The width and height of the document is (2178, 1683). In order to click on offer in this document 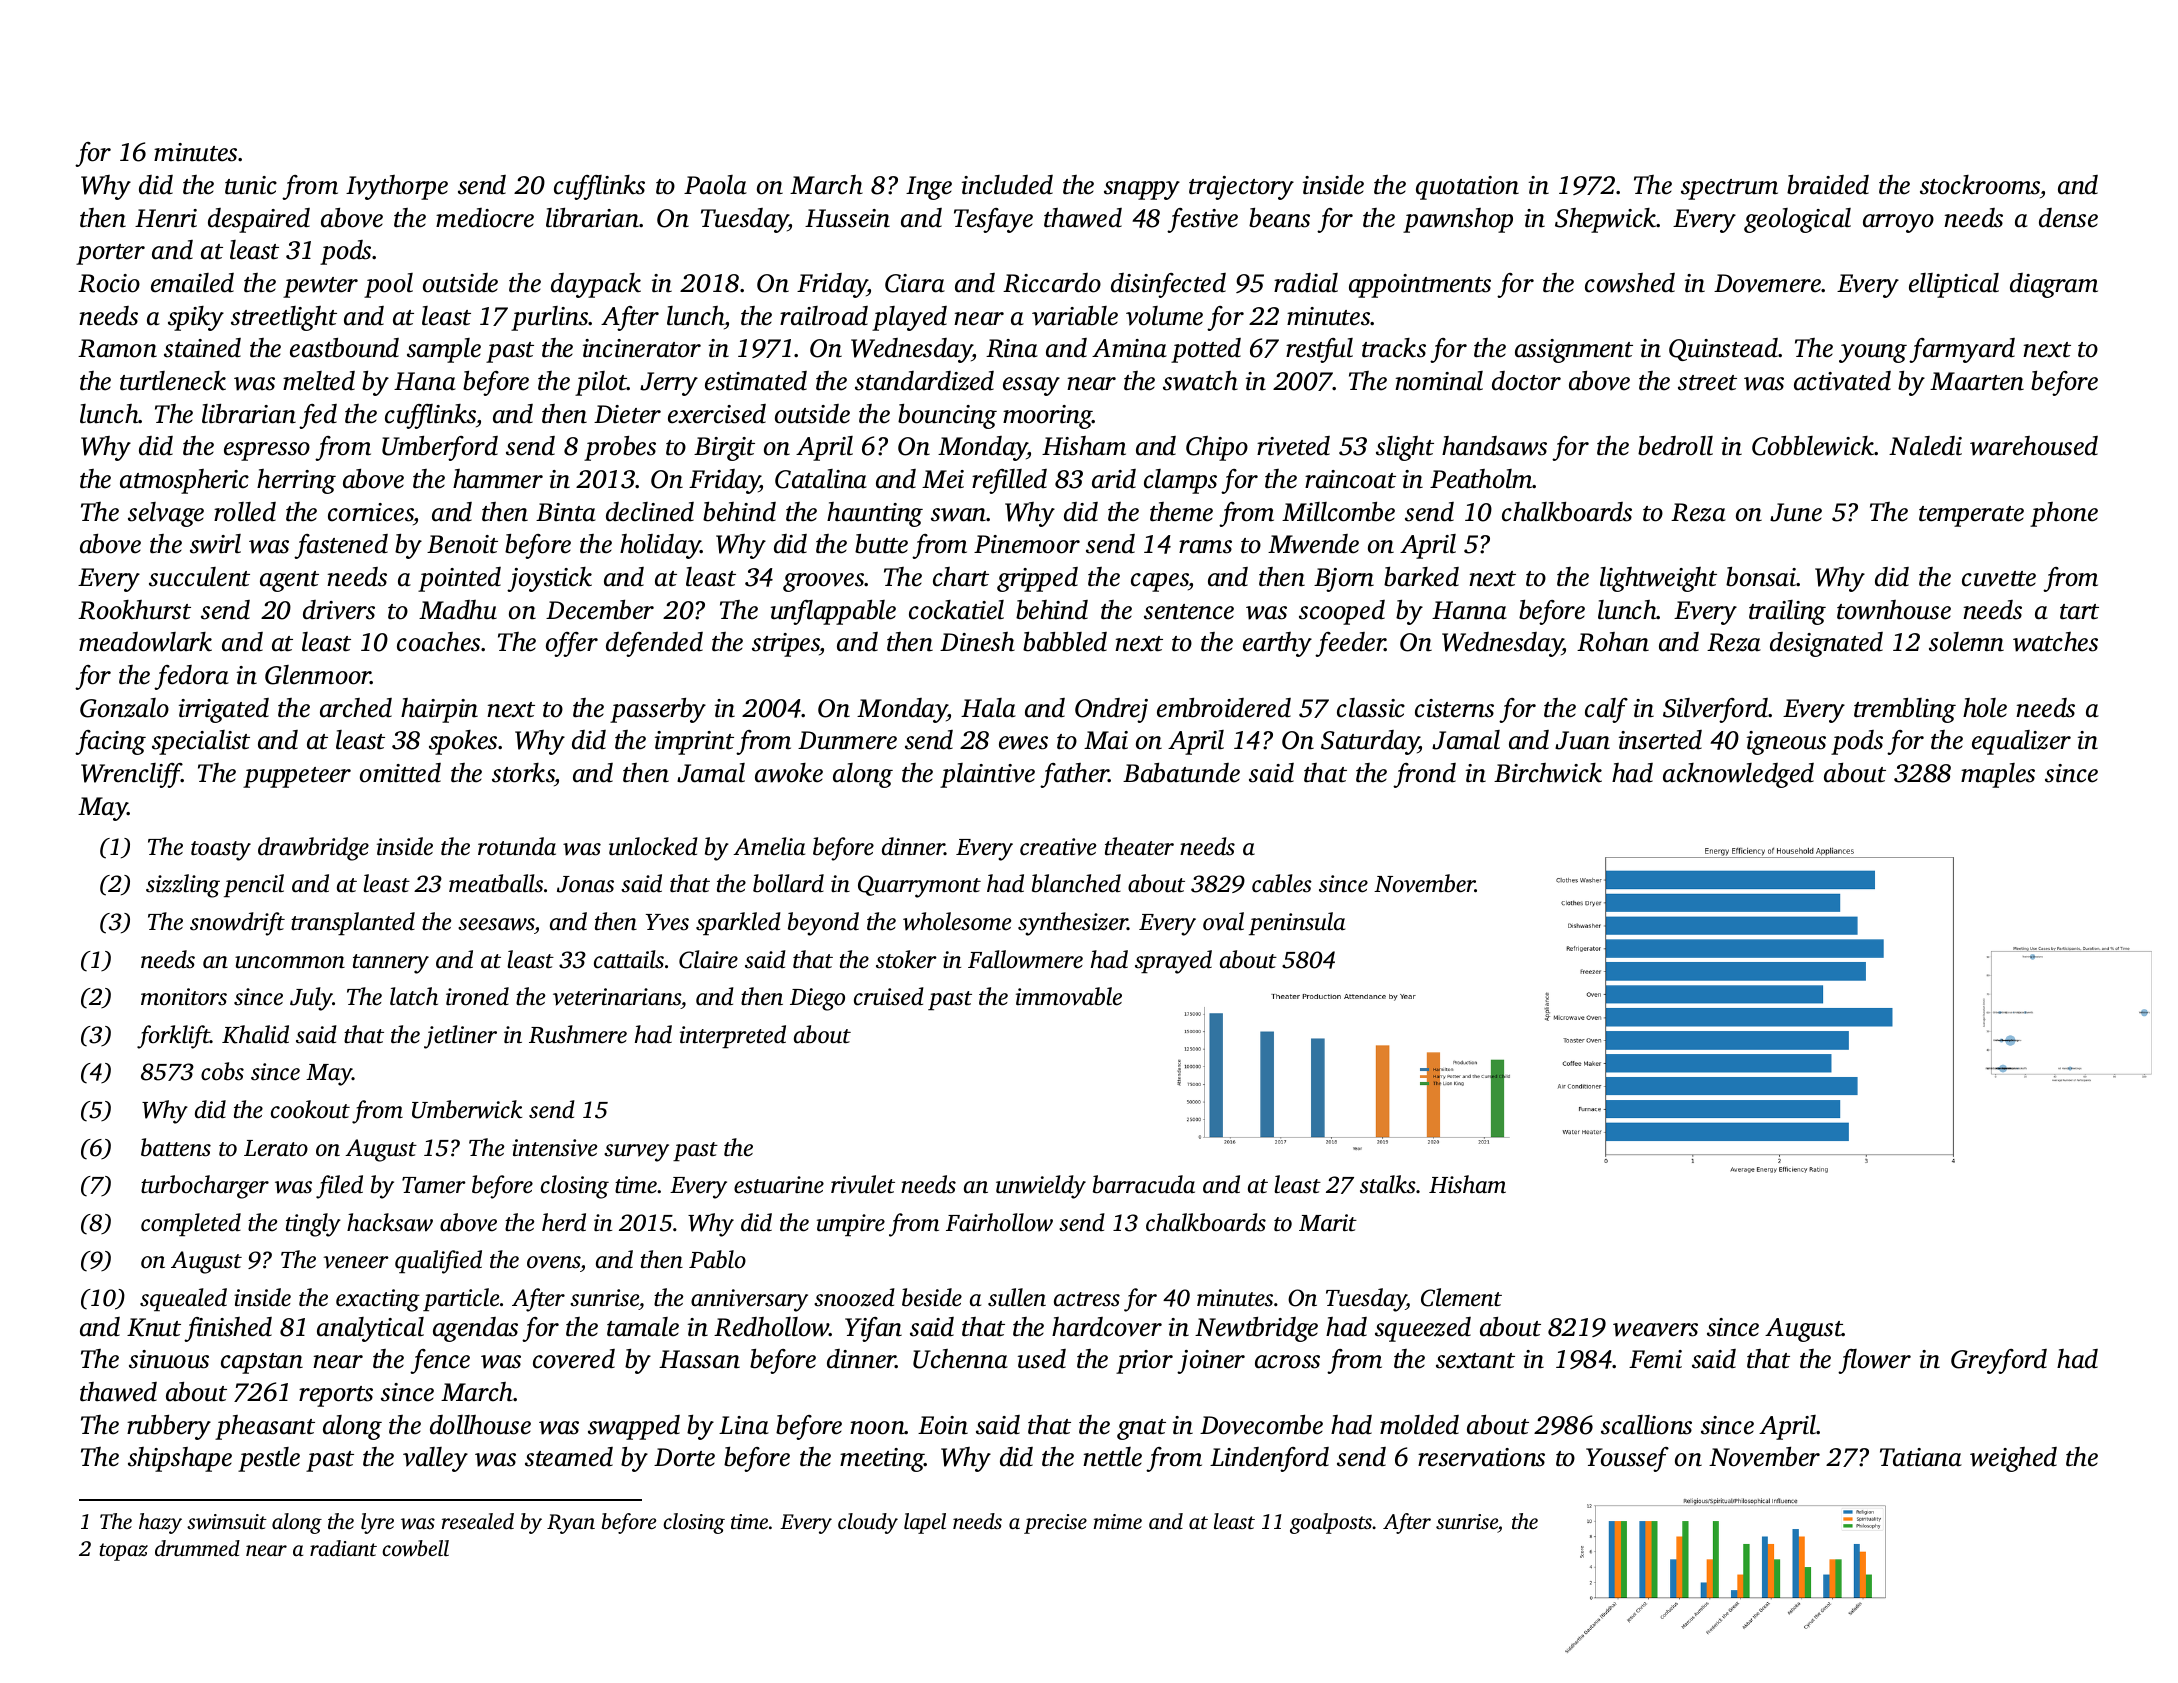, I will do `click(572, 644)`.
